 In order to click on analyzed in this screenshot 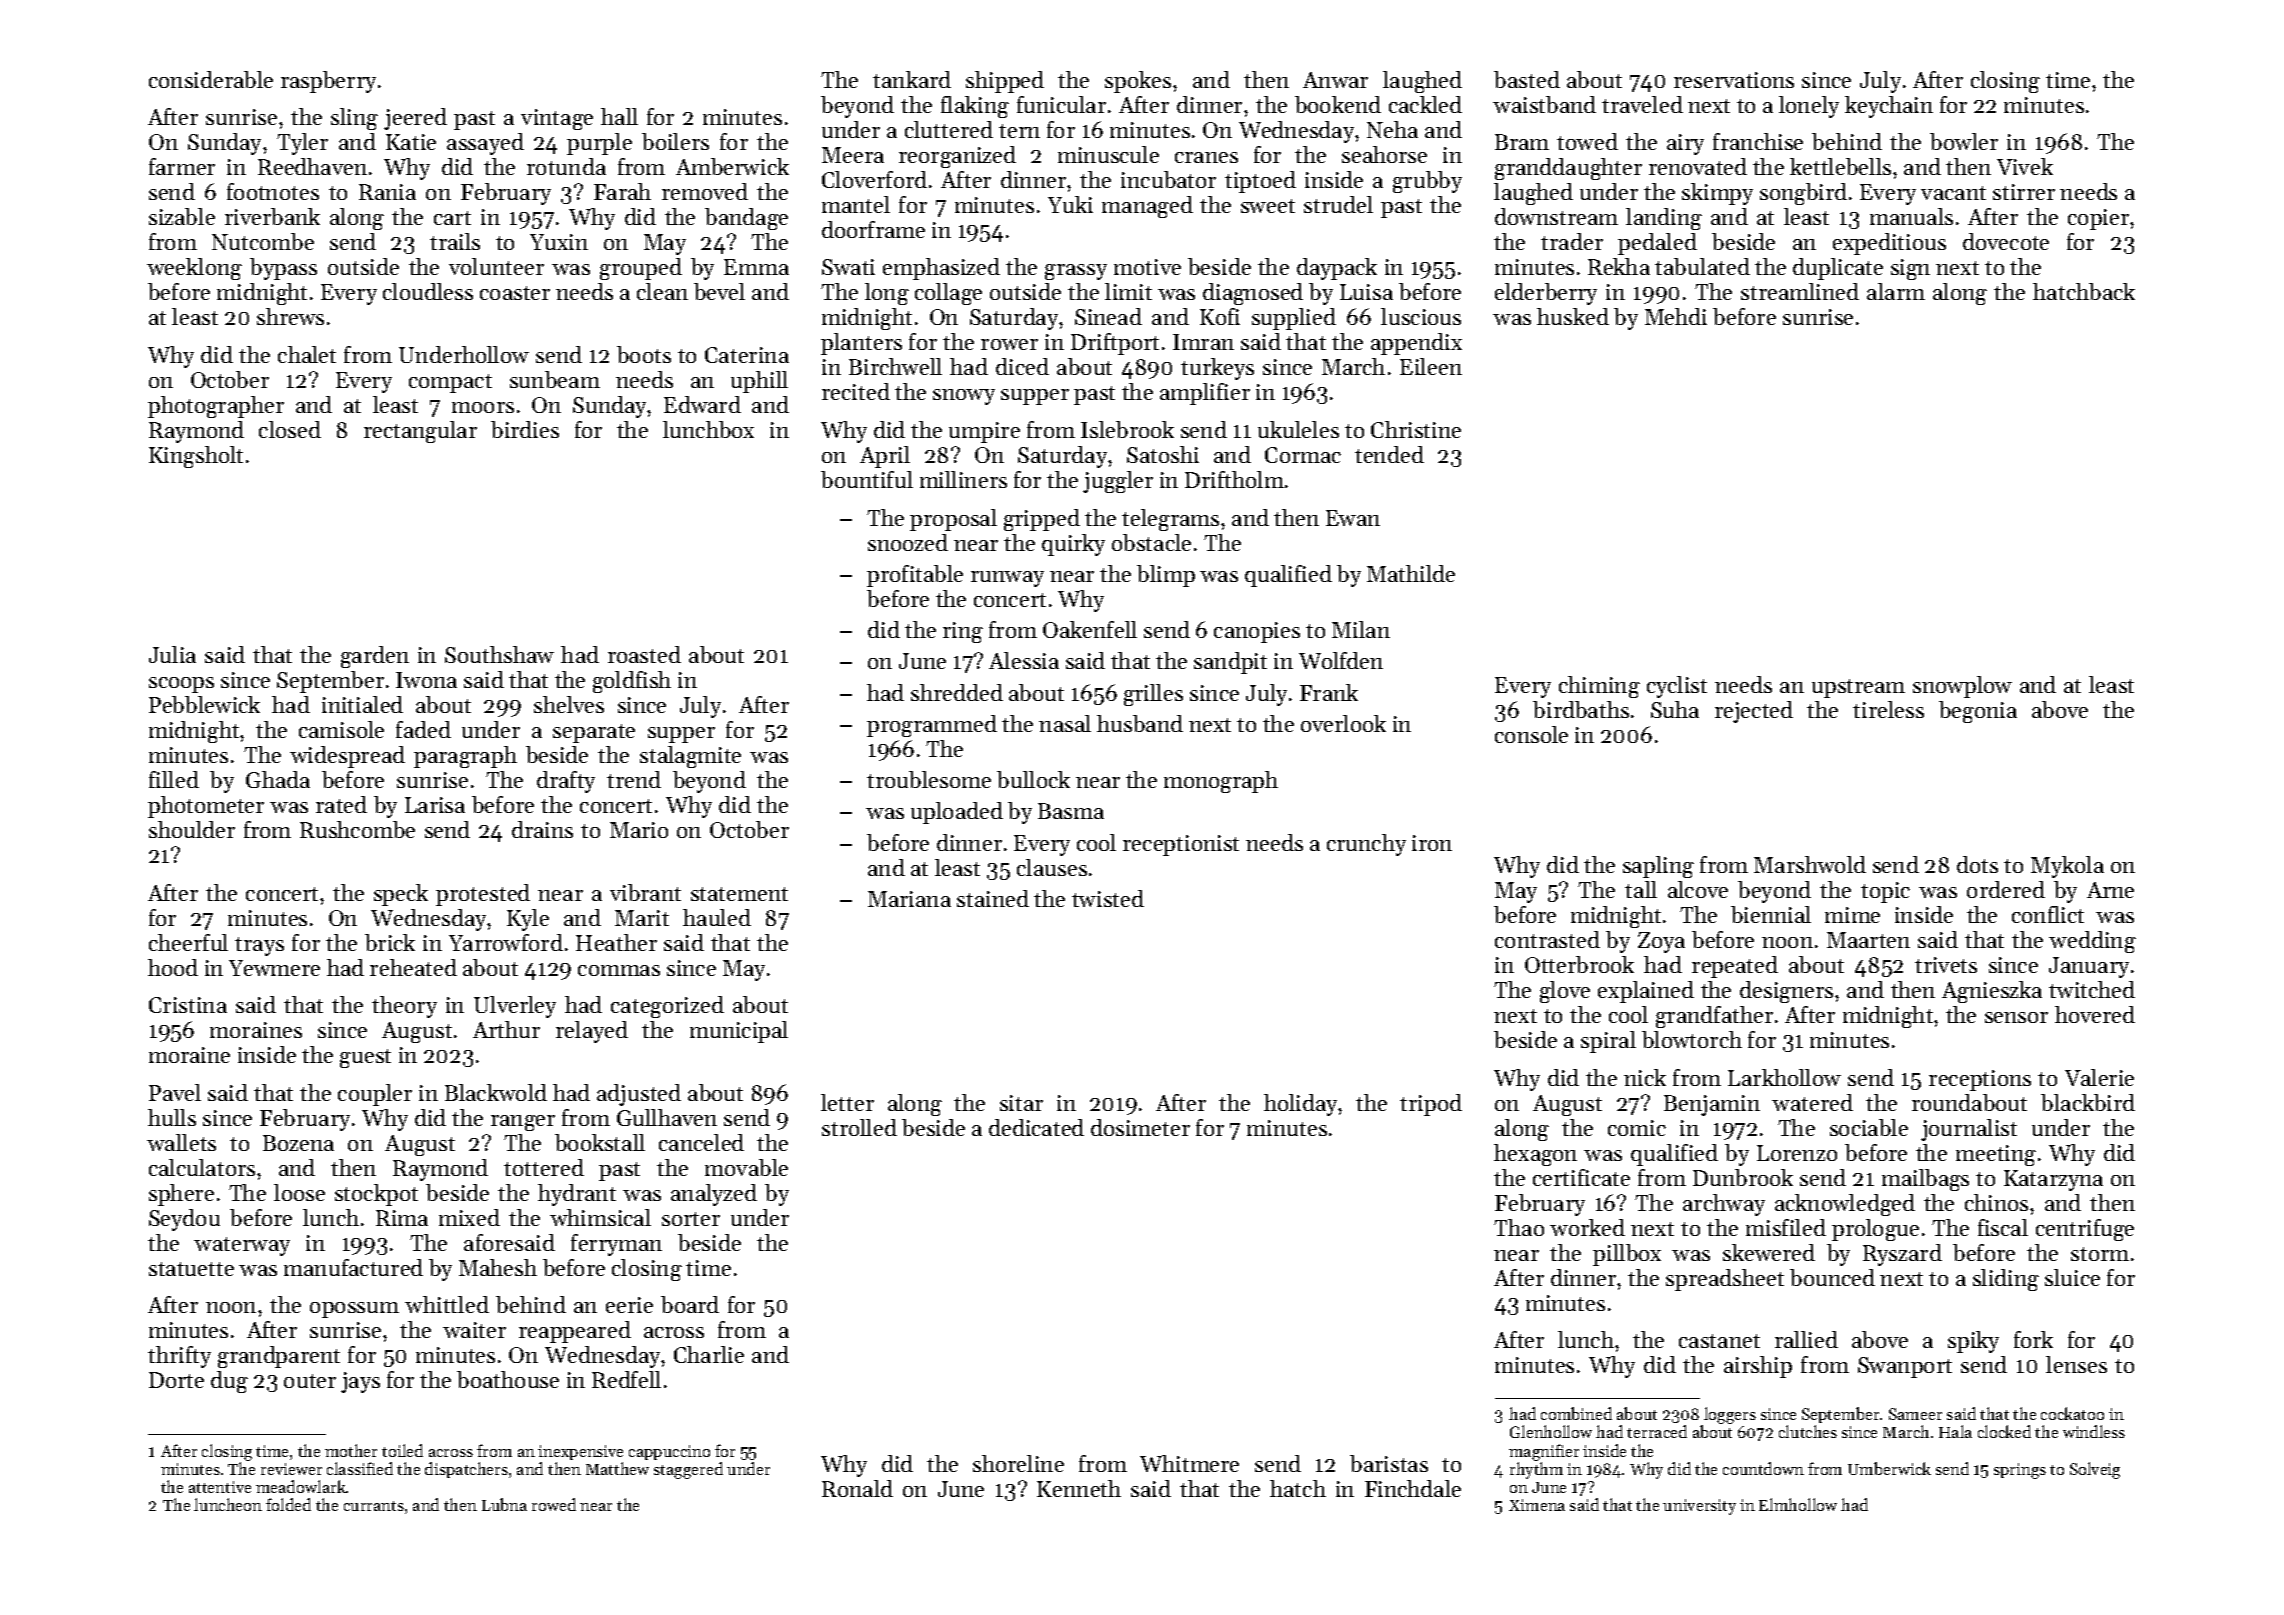, I will do `click(714, 1195)`.
